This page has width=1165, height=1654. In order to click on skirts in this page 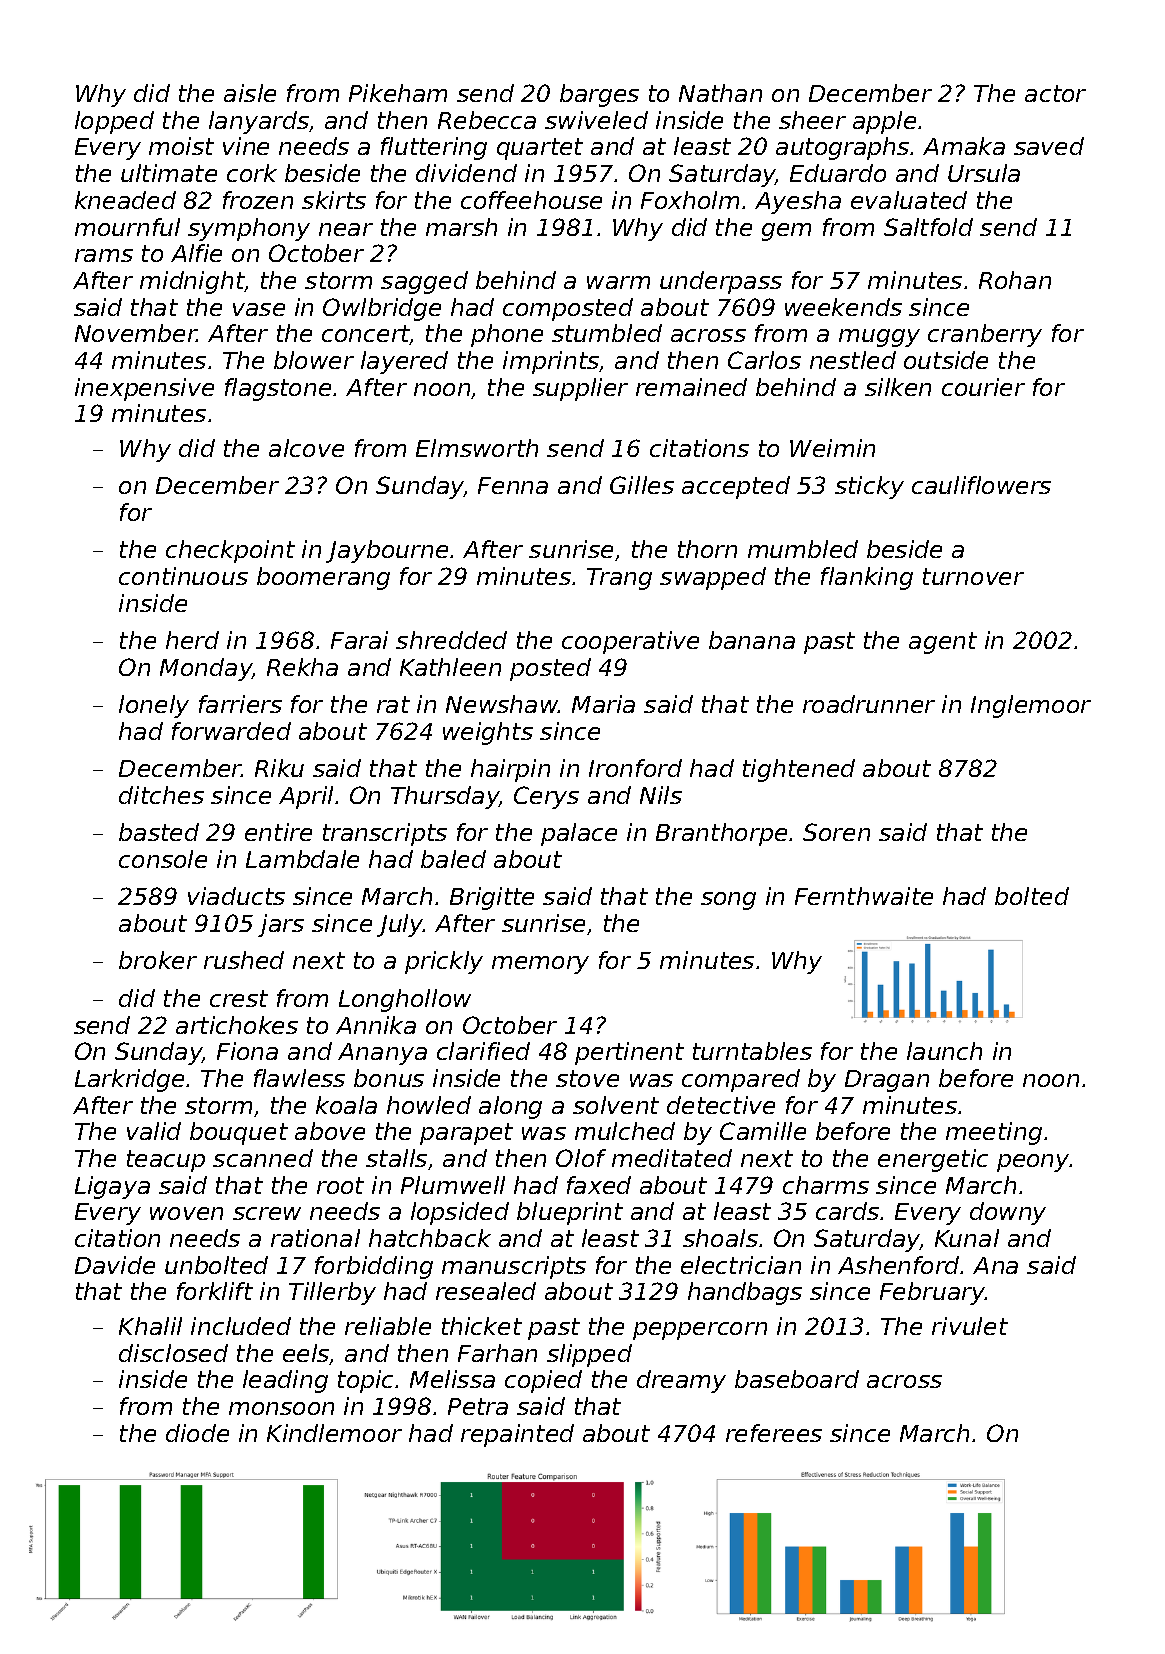, I will do `click(334, 200)`.
